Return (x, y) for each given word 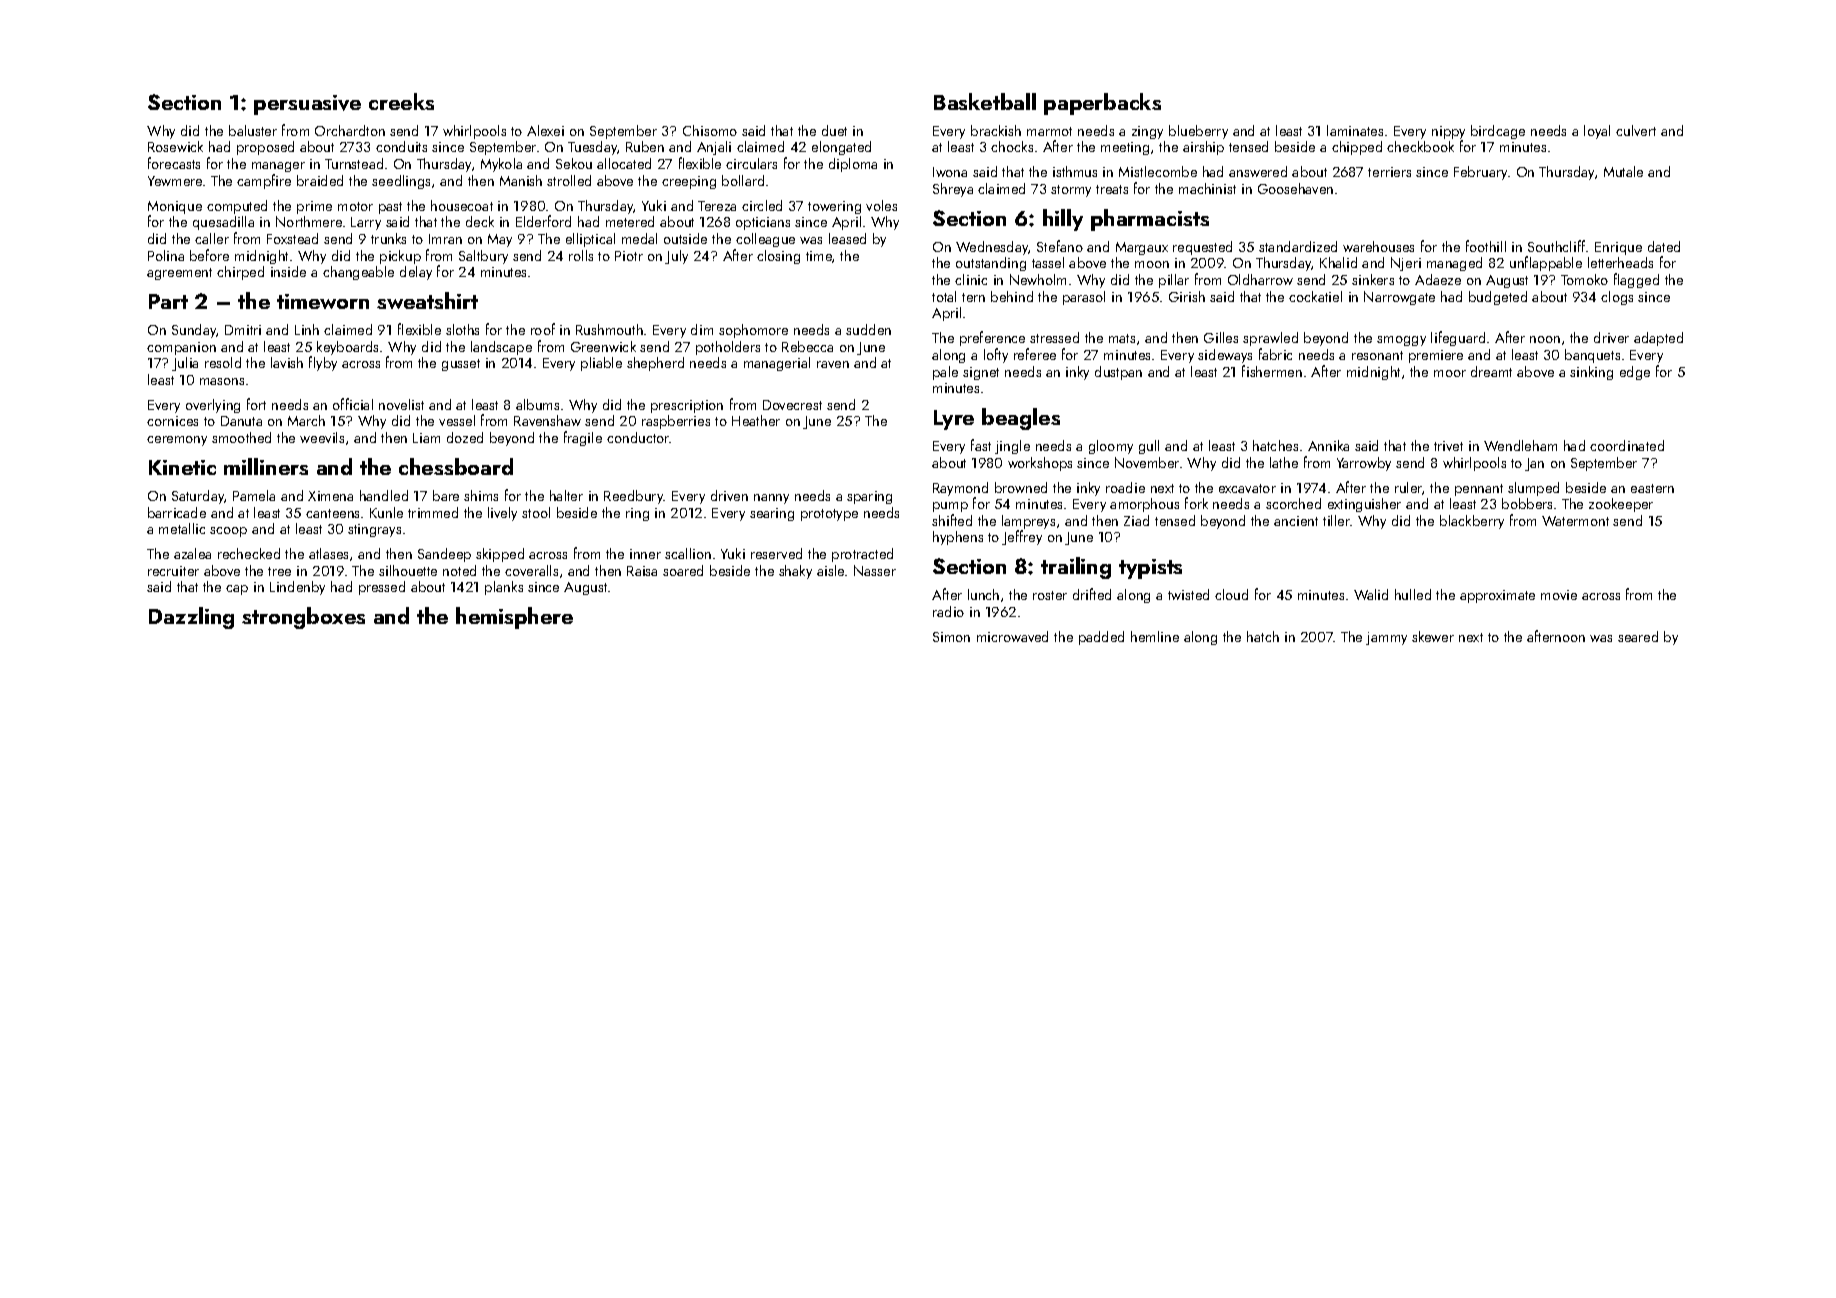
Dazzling (191, 618)
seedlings (401, 182)
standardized (1298, 246)
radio (948, 611)
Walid (1371, 594)
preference (992, 338)
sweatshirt (427, 300)
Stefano (1060, 246)
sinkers (1373, 279)
